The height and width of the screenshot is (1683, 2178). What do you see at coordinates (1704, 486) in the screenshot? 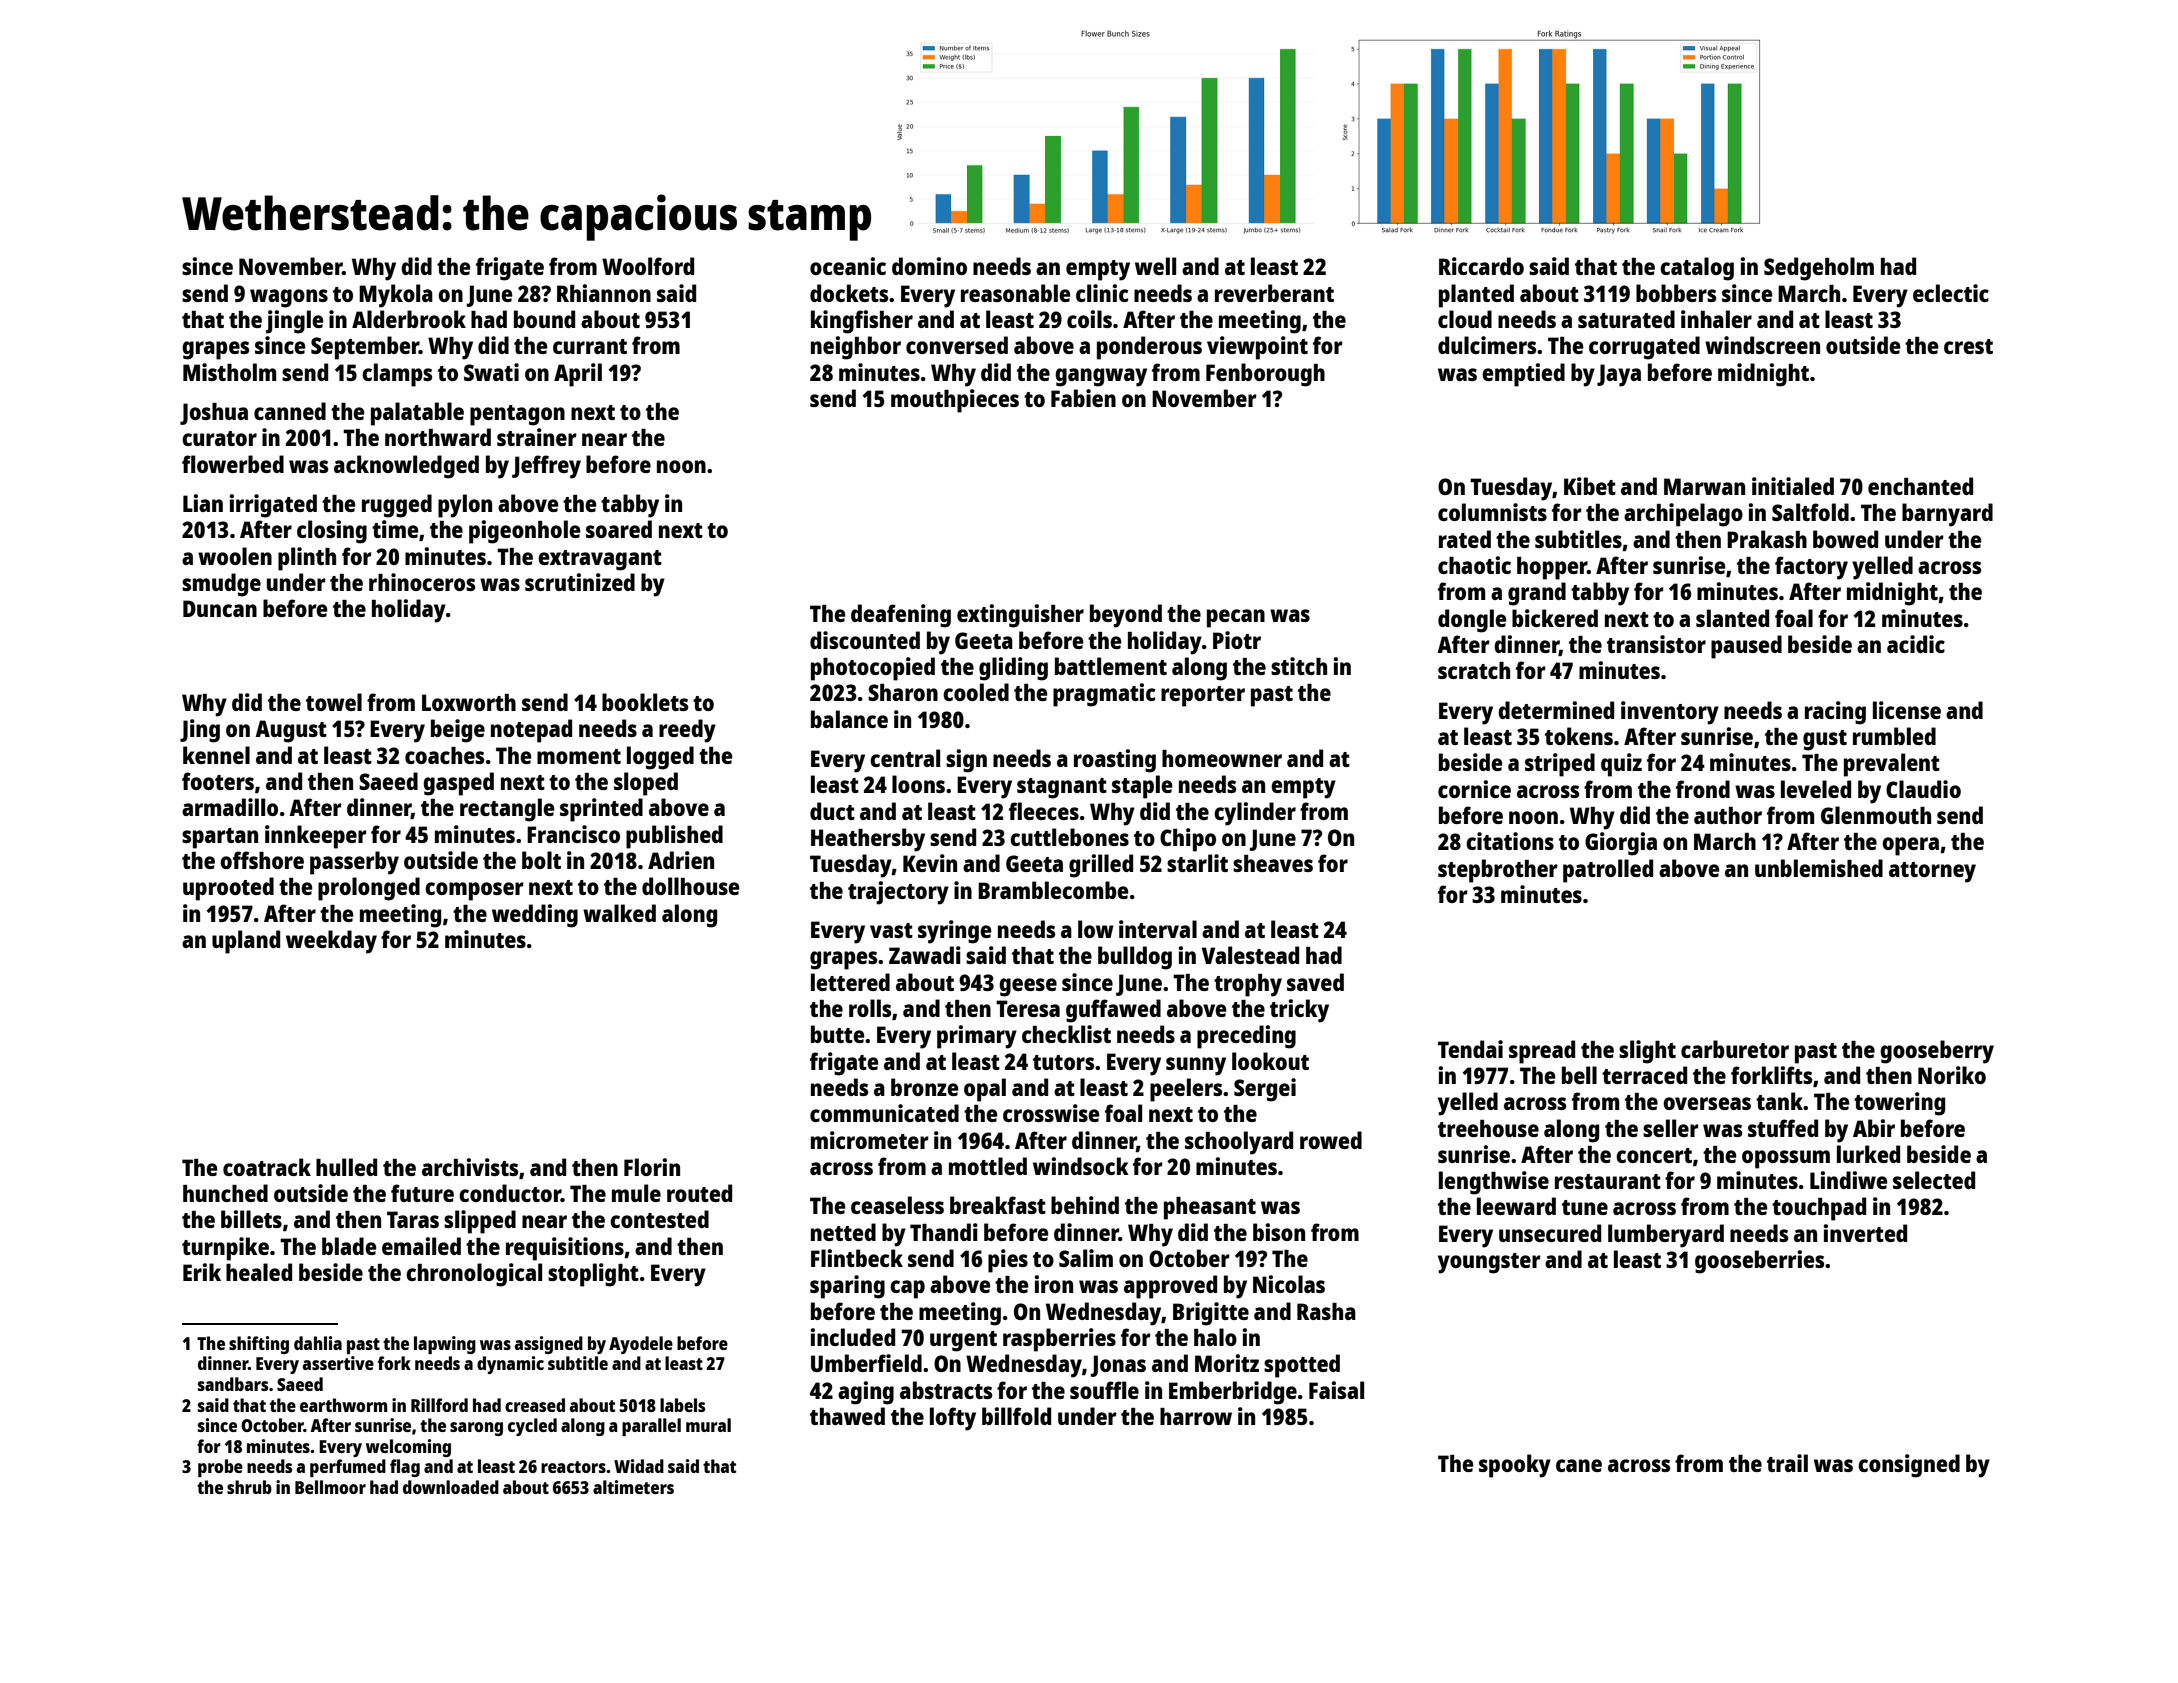
I see `Marwan` at bounding box center [1704, 486].
